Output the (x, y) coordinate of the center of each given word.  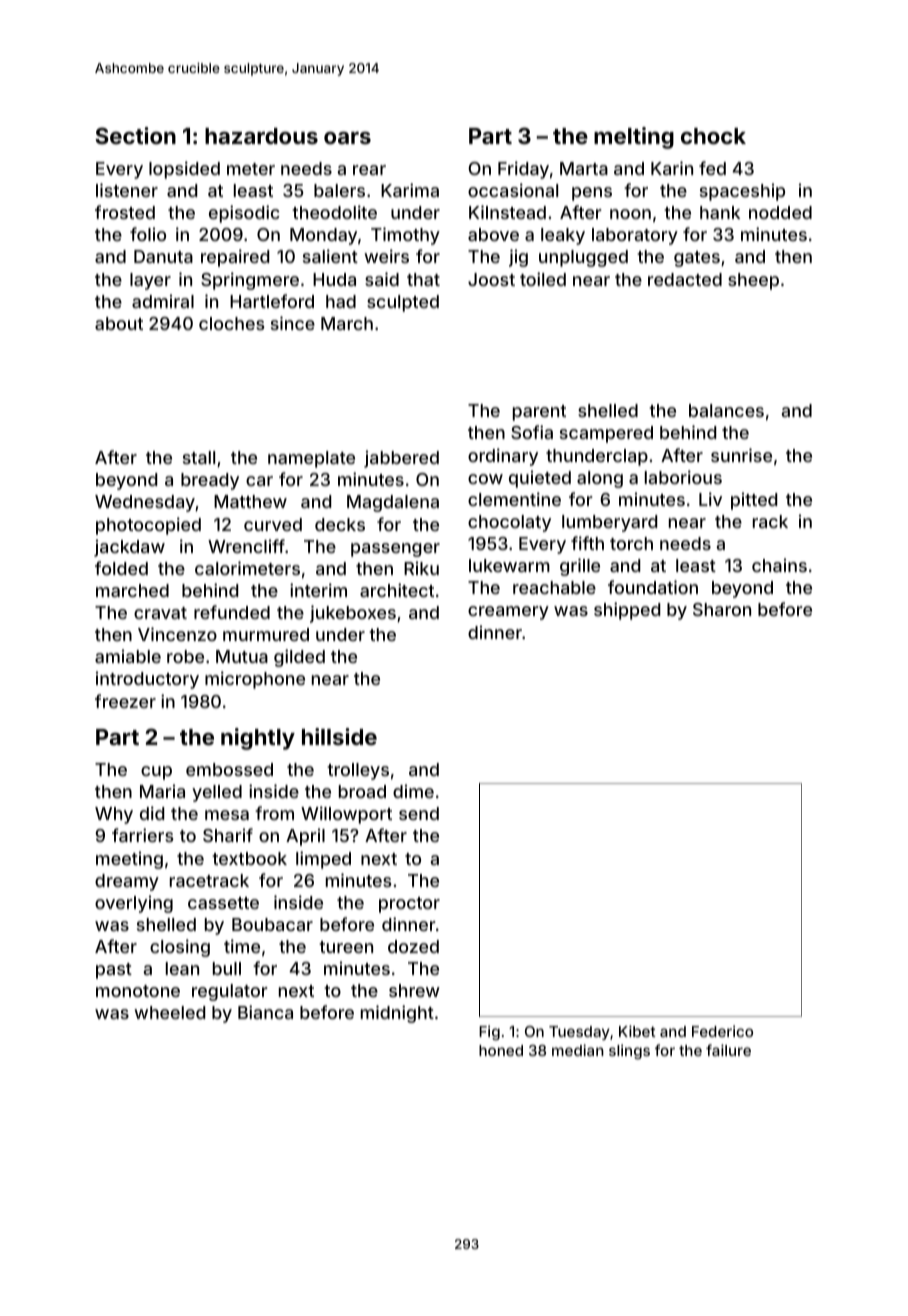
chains (779, 565)
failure (728, 1050)
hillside (339, 736)
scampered (606, 434)
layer (150, 281)
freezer (125, 701)
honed (501, 1050)
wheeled (169, 1012)
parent (539, 413)
